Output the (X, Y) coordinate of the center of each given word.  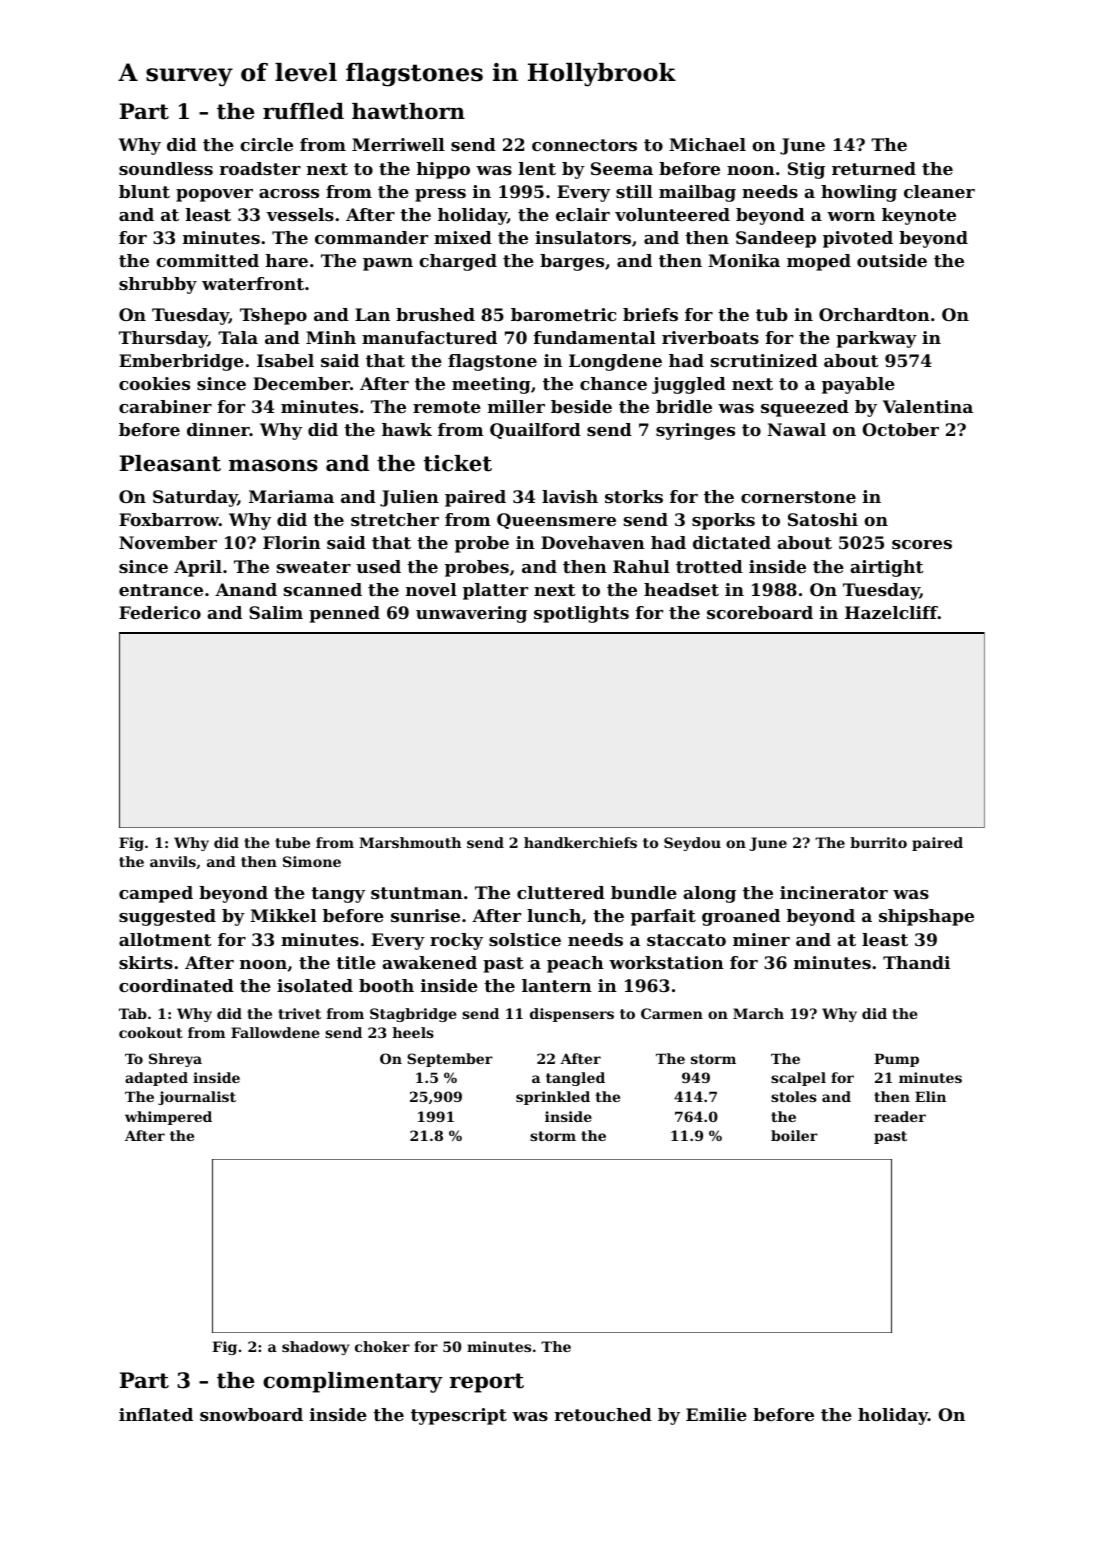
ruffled (303, 111)
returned (874, 168)
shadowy (316, 1348)
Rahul (641, 566)
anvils (173, 861)
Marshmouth (410, 842)
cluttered (561, 892)
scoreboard (760, 612)
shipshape (926, 917)
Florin (292, 542)
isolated (315, 985)
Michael (707, 144)
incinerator (834, 892)
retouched (603, 1414)
